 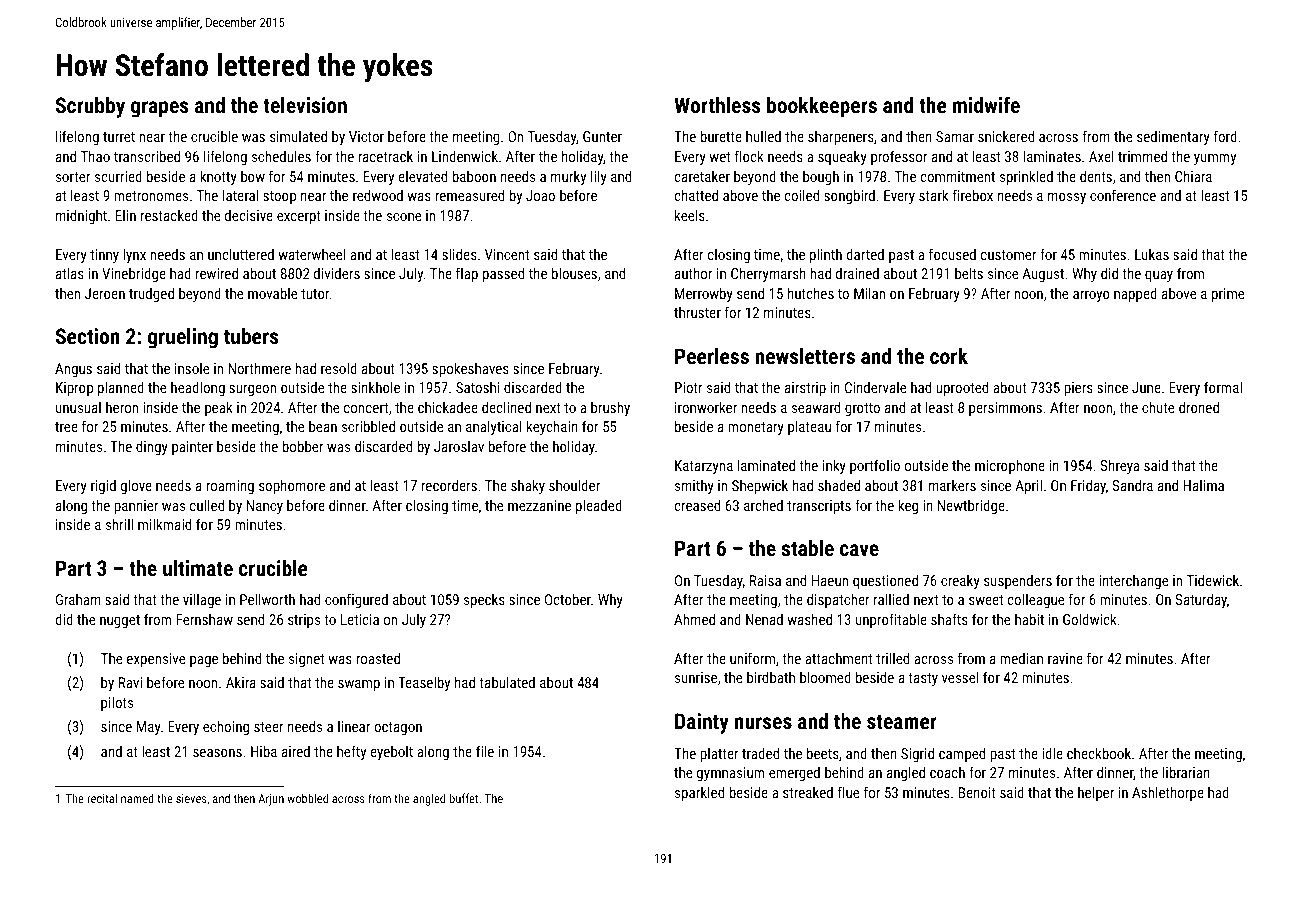 What do you see at coordinates (986, 104) in the image?
I see `midwife` at bounding box center [986, 104].
